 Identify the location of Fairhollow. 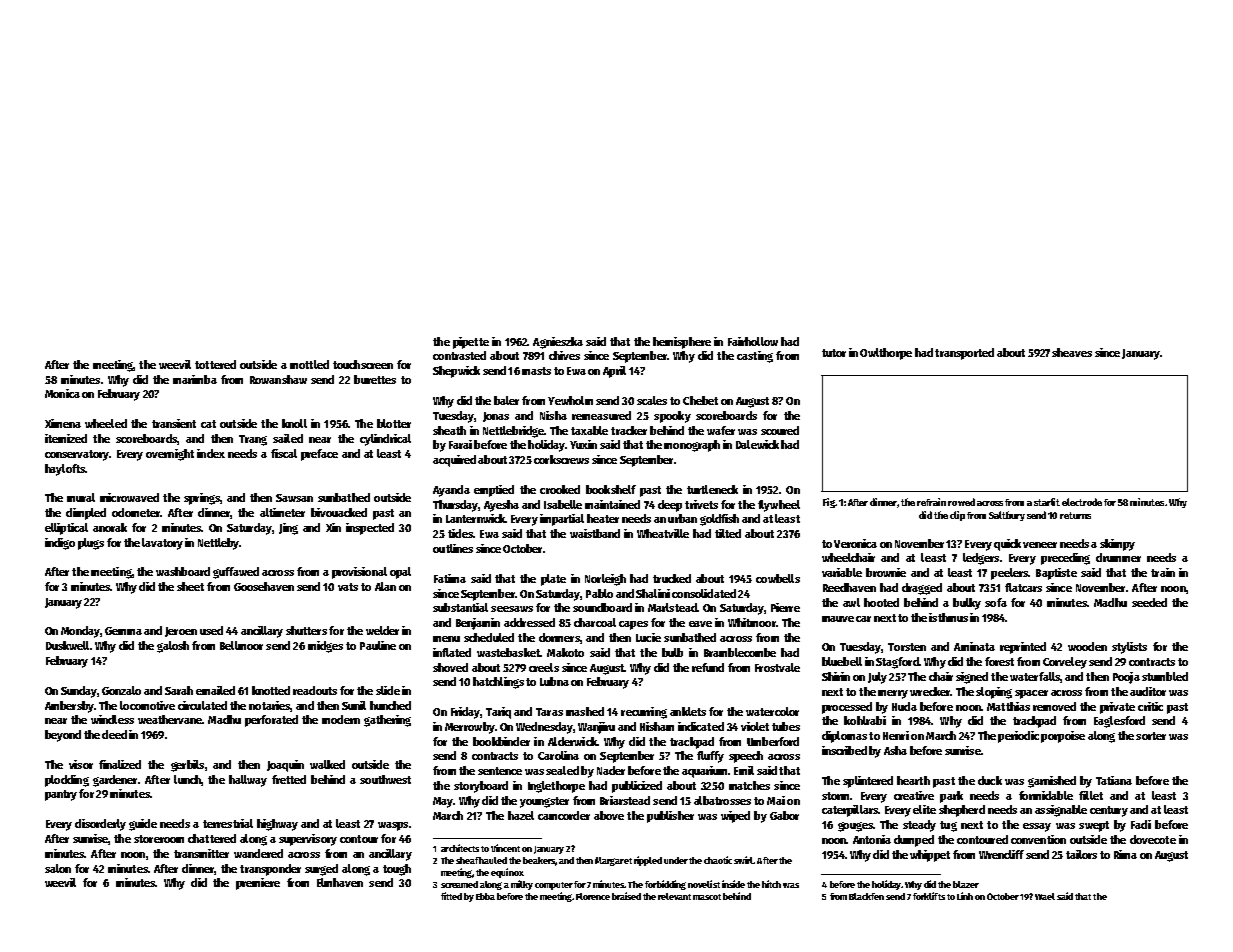
(753, 341).
